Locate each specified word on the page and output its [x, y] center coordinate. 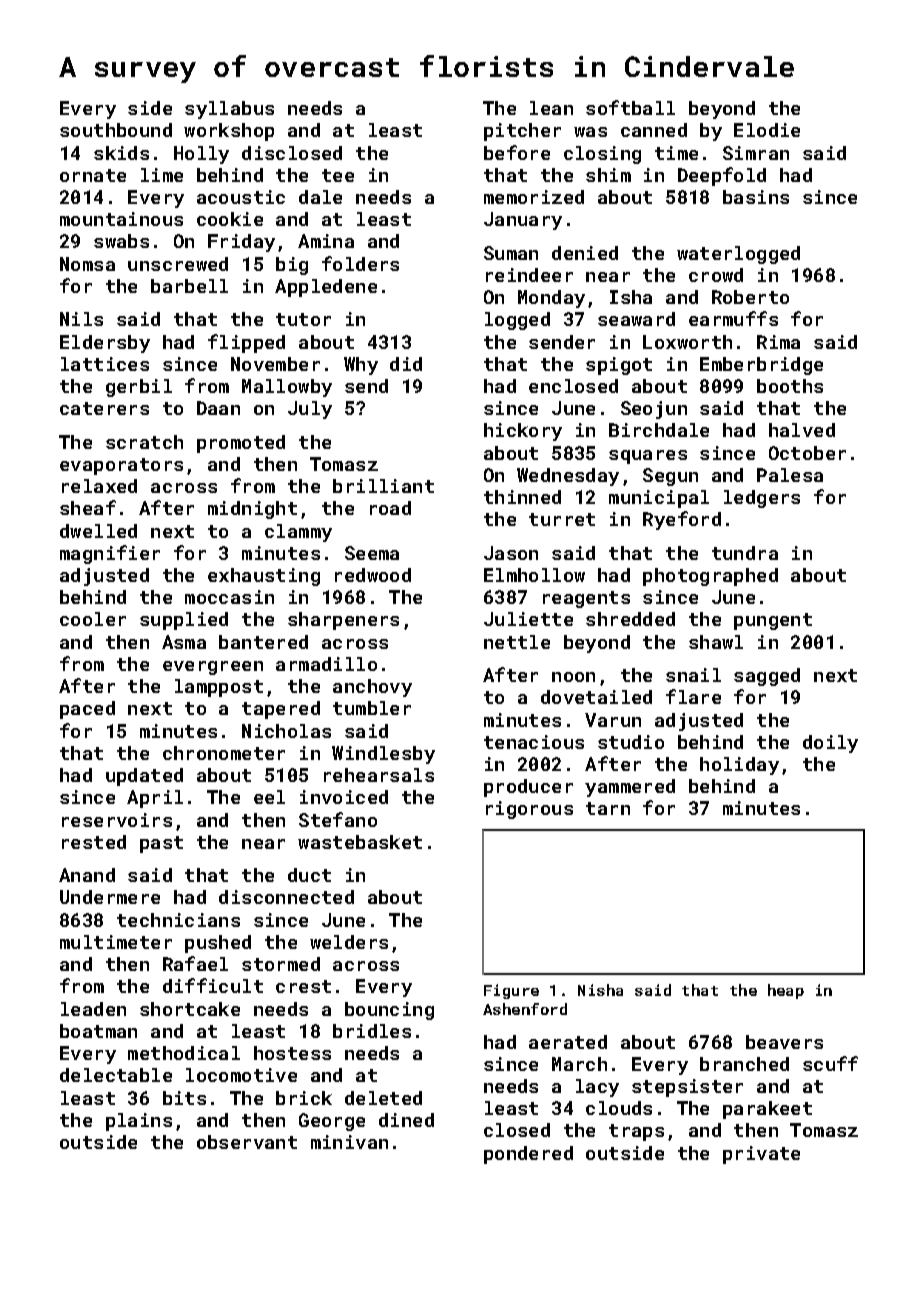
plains [139, 1122]
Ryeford [682, 520]
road [390, 508]
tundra [745, 553]
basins [756, 197]
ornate [93, 175]
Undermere [110, 897]
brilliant [383, 486]
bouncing [389, 1011]
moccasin [229, 597]
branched [744, 1064]
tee [338, 175]
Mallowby [287, 388]
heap [786, 991]
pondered [528, 1155]
